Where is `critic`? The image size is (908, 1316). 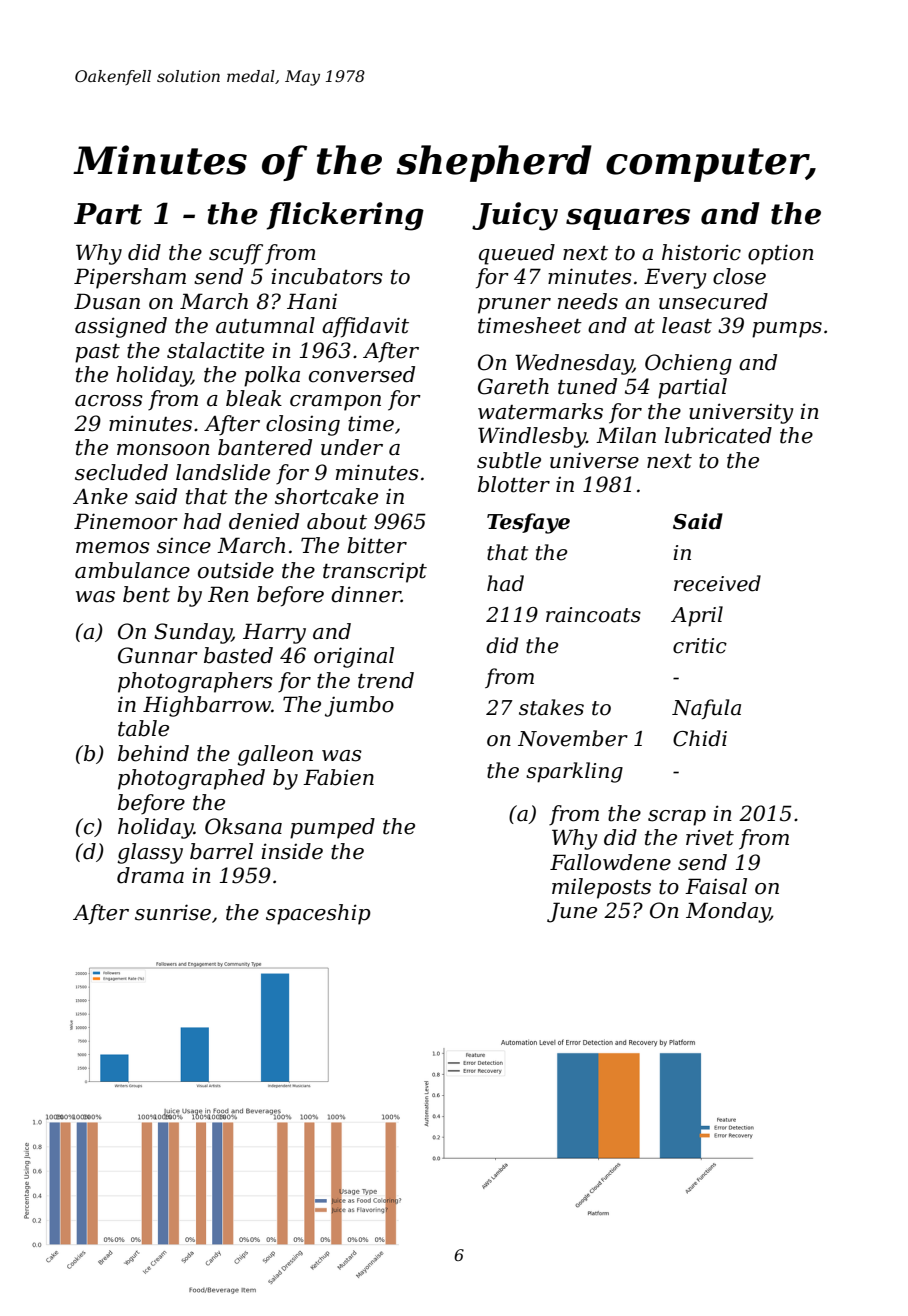
critic is located at coordinates (700, 646).
